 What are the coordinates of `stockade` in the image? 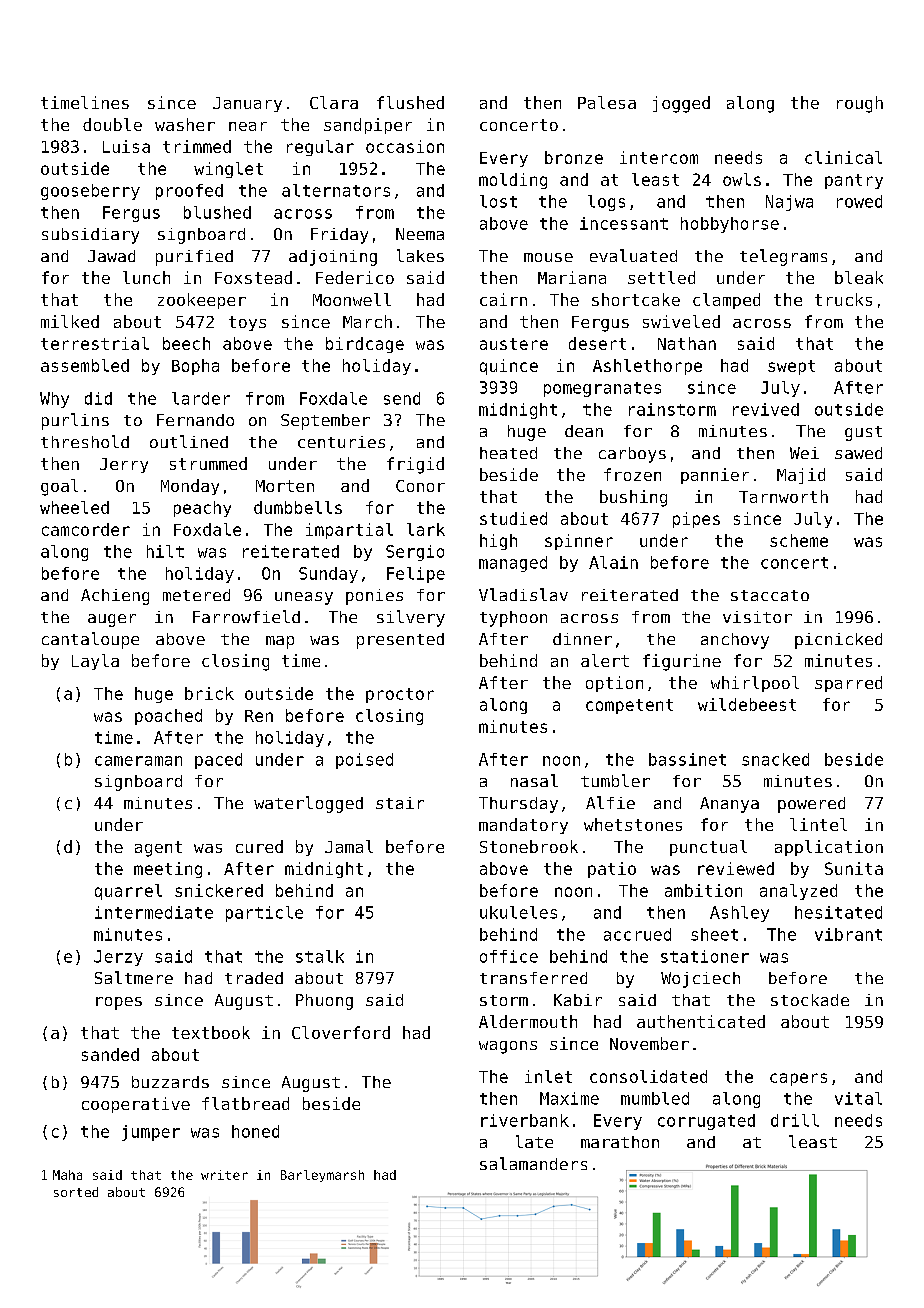 It's located at (810, 1000).
